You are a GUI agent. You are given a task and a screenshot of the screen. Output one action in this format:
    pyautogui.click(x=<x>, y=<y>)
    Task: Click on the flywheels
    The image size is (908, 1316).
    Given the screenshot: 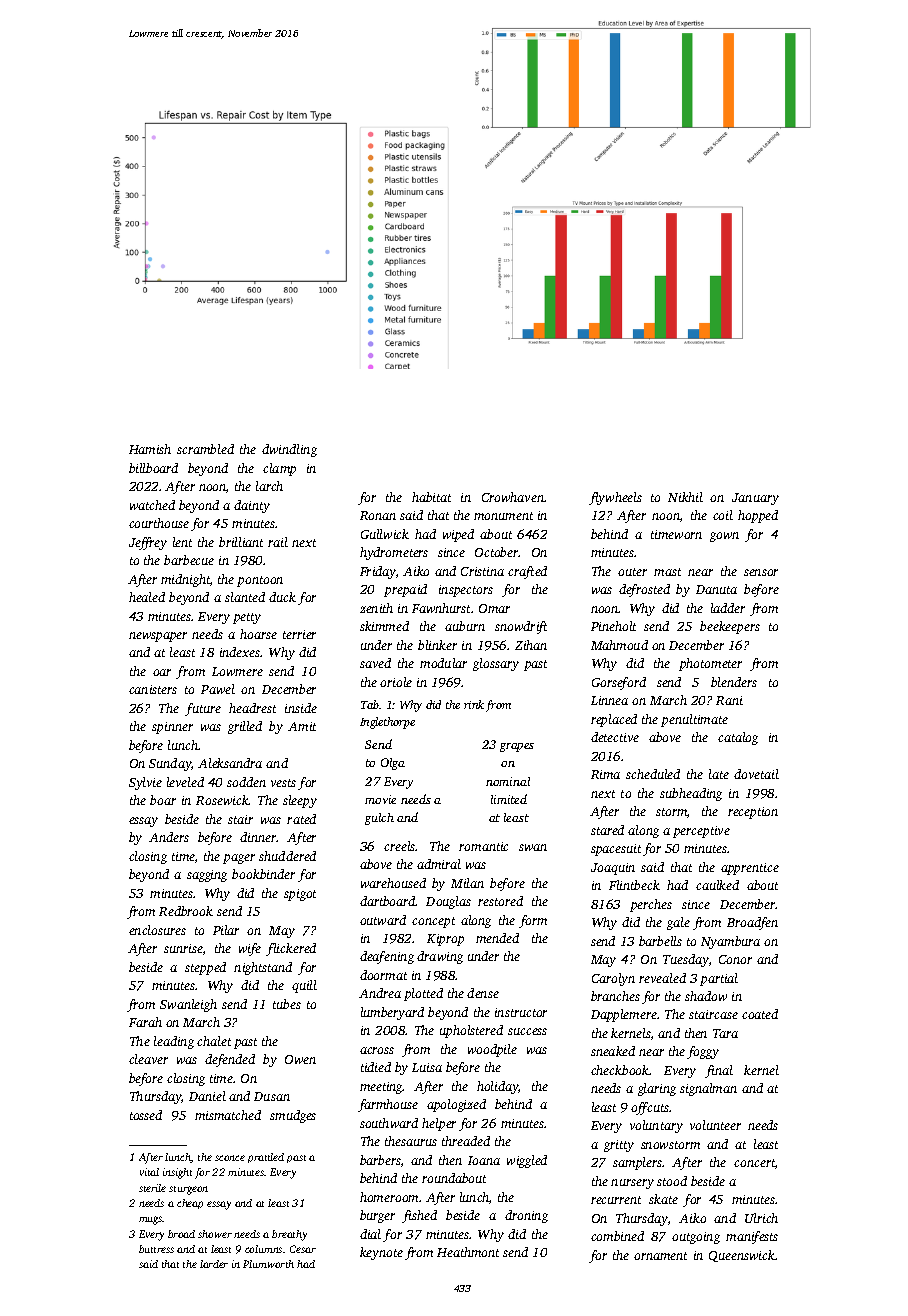 What is the action you would take?
    pyautogui.click(x=615, y=498)
